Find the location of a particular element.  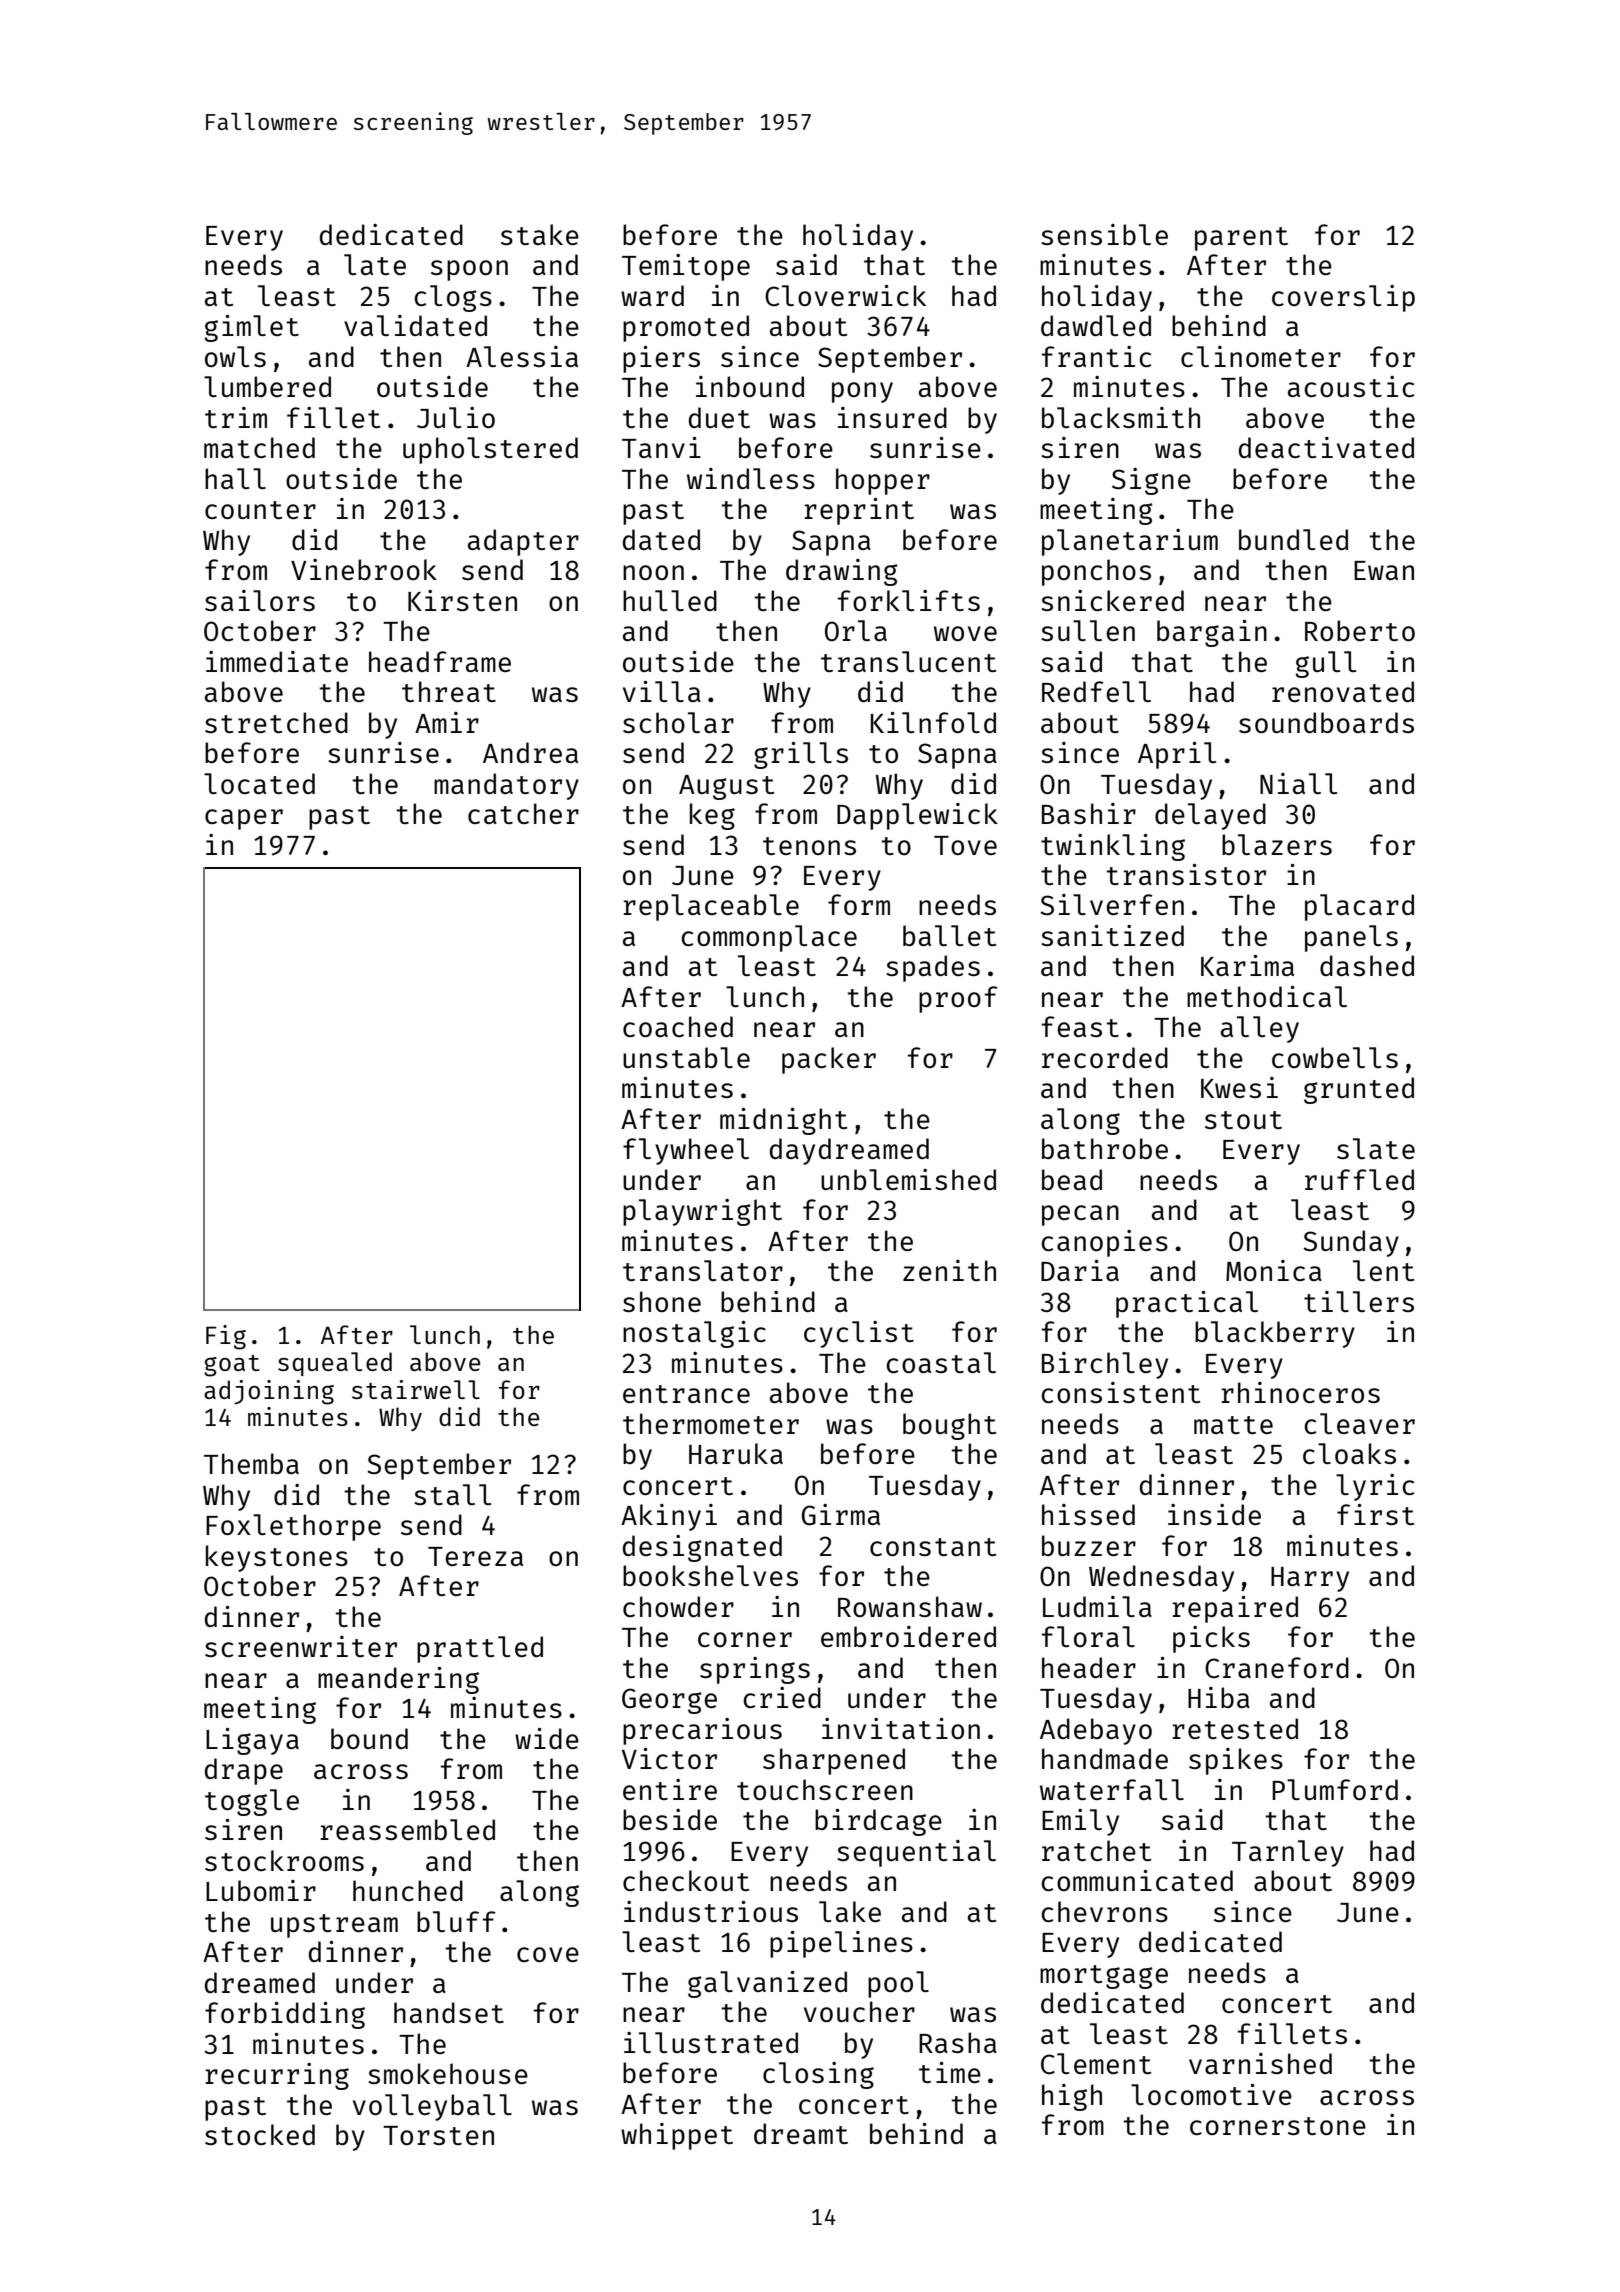

stocked is located at coordinates (260, 2134).
